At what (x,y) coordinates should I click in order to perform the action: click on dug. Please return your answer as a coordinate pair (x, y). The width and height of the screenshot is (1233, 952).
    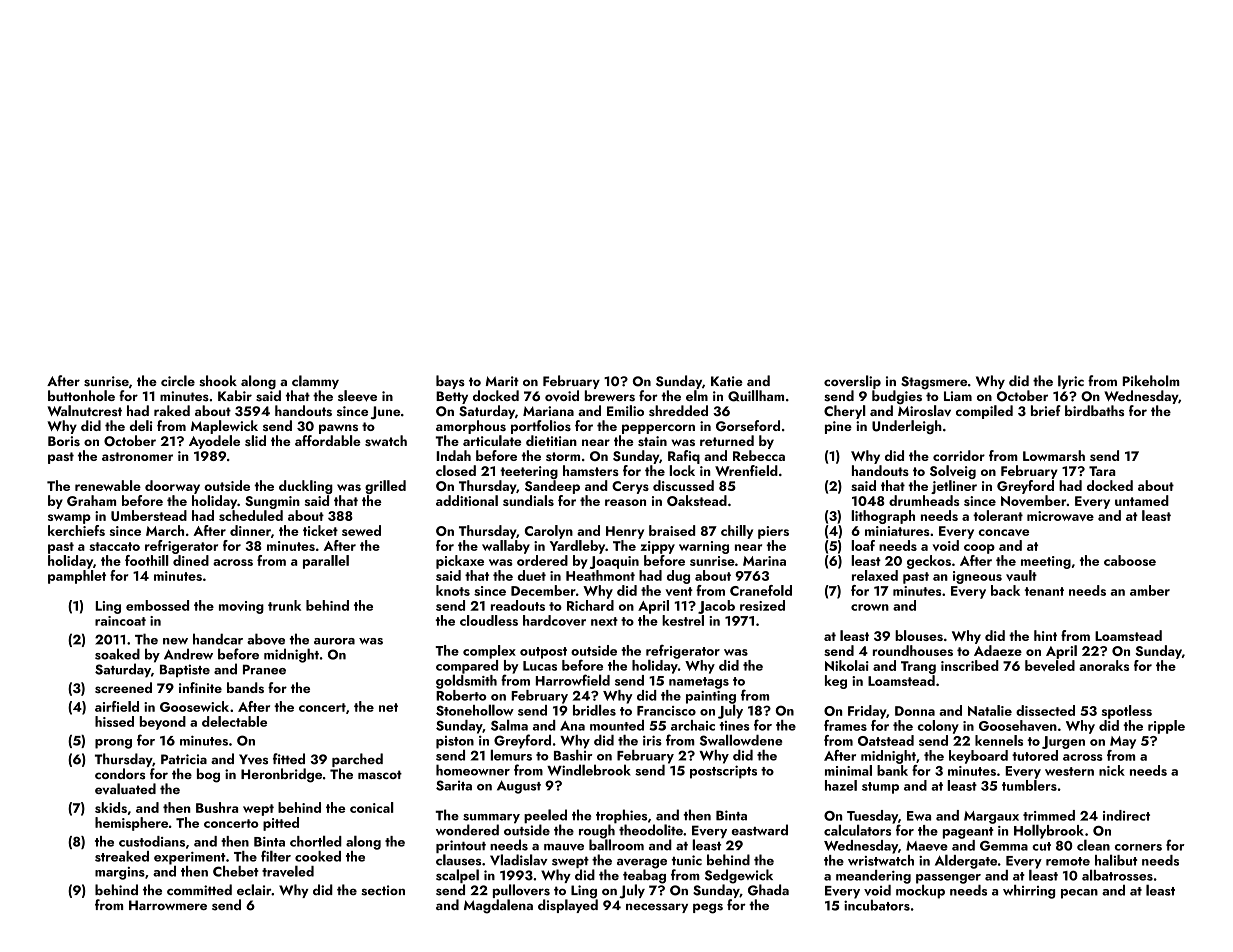
    Looking at the image, I should click on (678, 577).
